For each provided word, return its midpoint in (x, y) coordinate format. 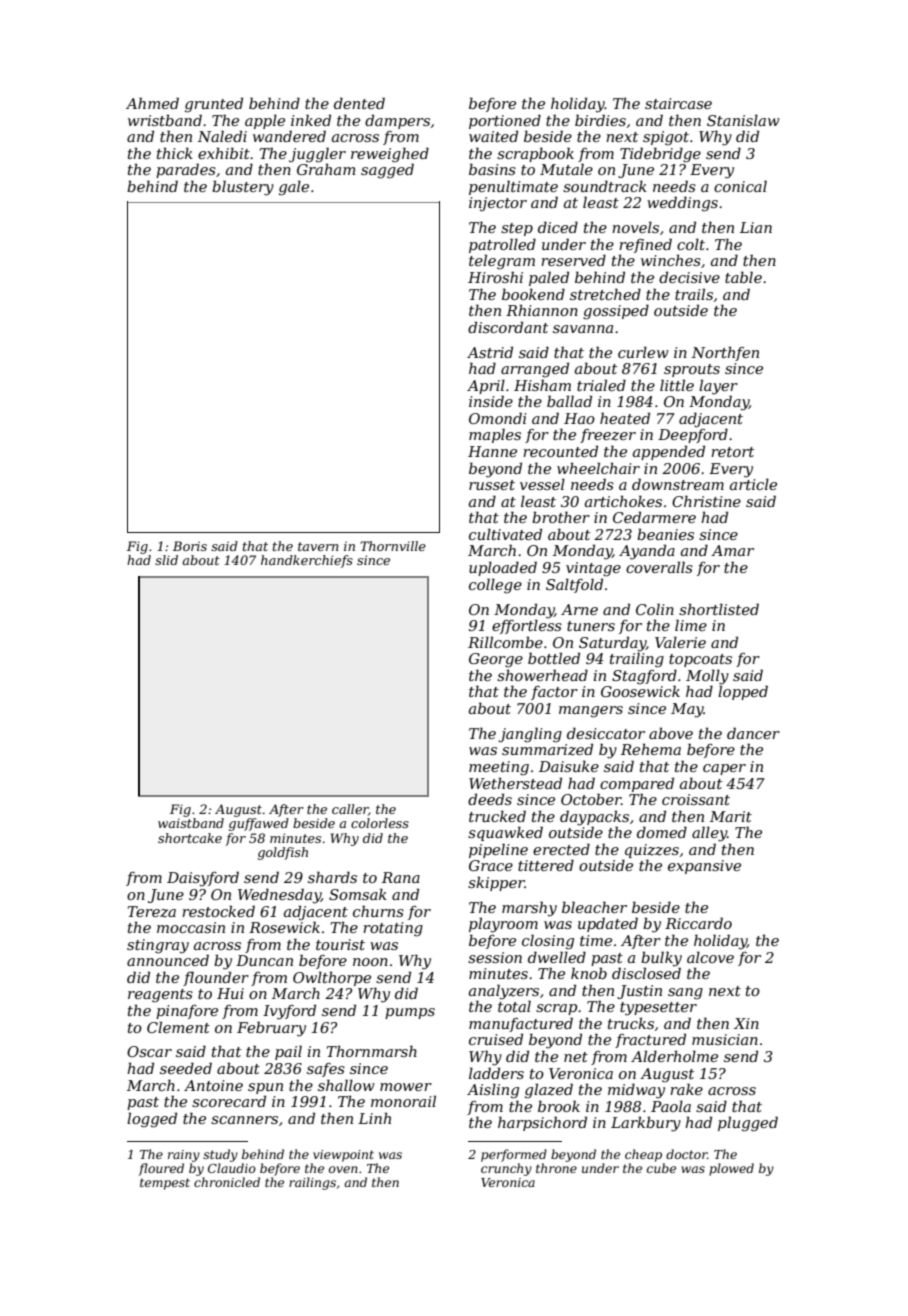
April (486, 386)
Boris (190, 546)
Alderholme (674, 1056)
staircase (678, 103)
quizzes (652, 851)
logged (152, 1120)
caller (350, 810)
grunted (214, 105)
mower (406, 1087)
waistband (191, 823)
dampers (397, 121)
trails (694, 294)
